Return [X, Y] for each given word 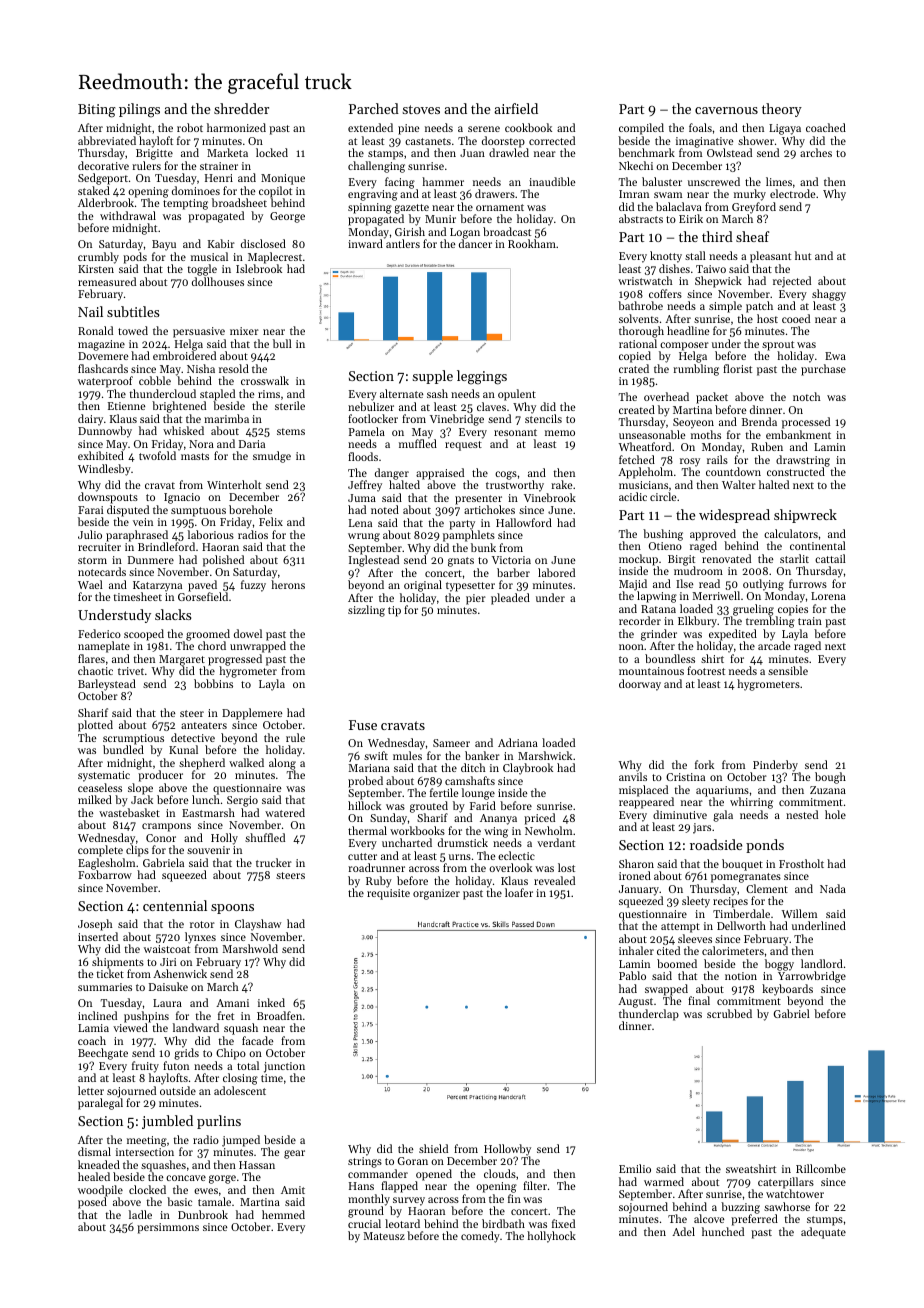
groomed [208, 635]
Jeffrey [365, 486]
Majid [633, 585]
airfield [516, 108]
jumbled [167, 1122]
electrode [792, 193]
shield [433, 1148]
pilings [139, 110]
